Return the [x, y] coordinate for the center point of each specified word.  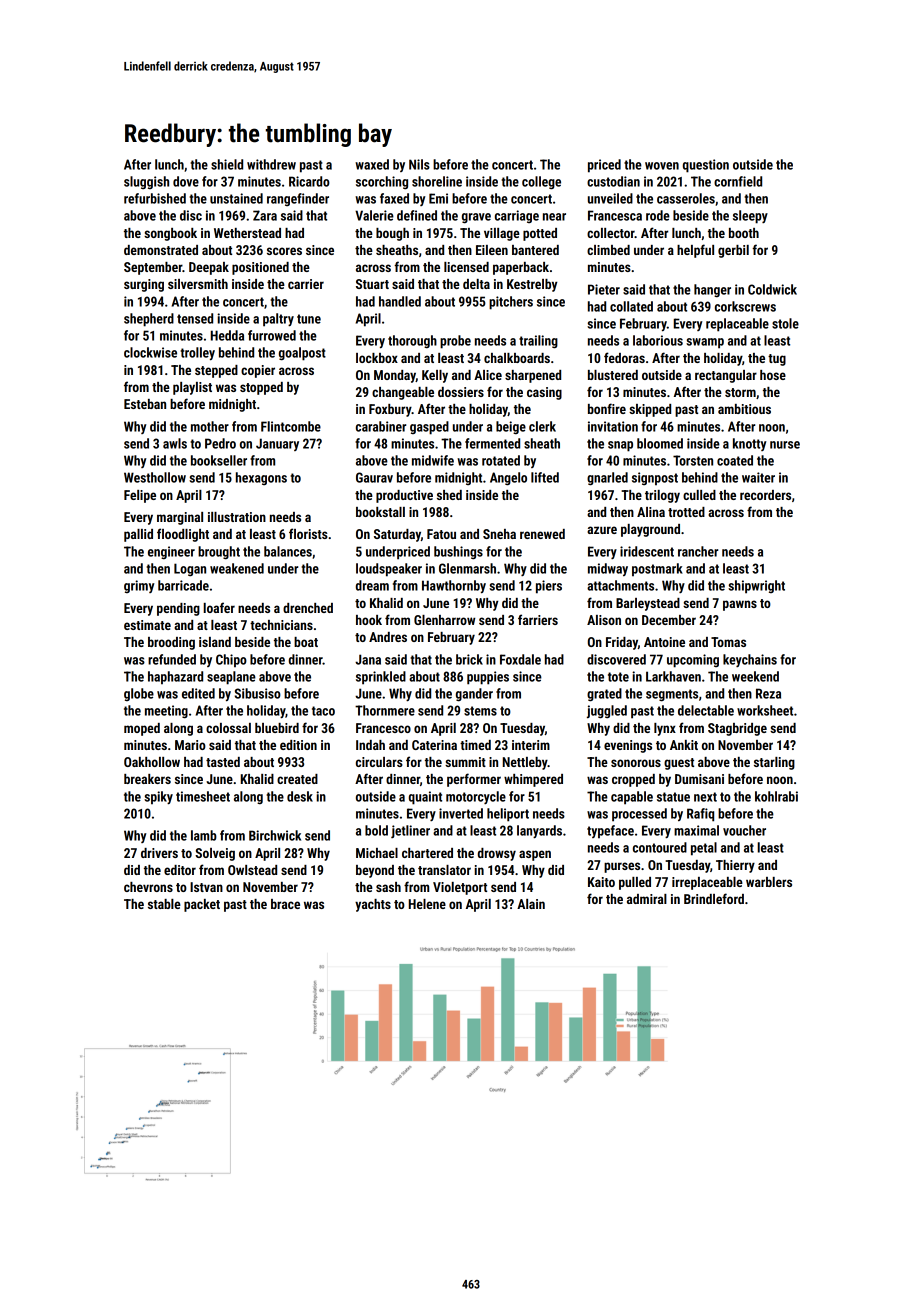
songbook [170, 234]
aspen [535, 855]
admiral [647, 899]
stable [164, 904]
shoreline [437, 181]
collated [631, 306]
